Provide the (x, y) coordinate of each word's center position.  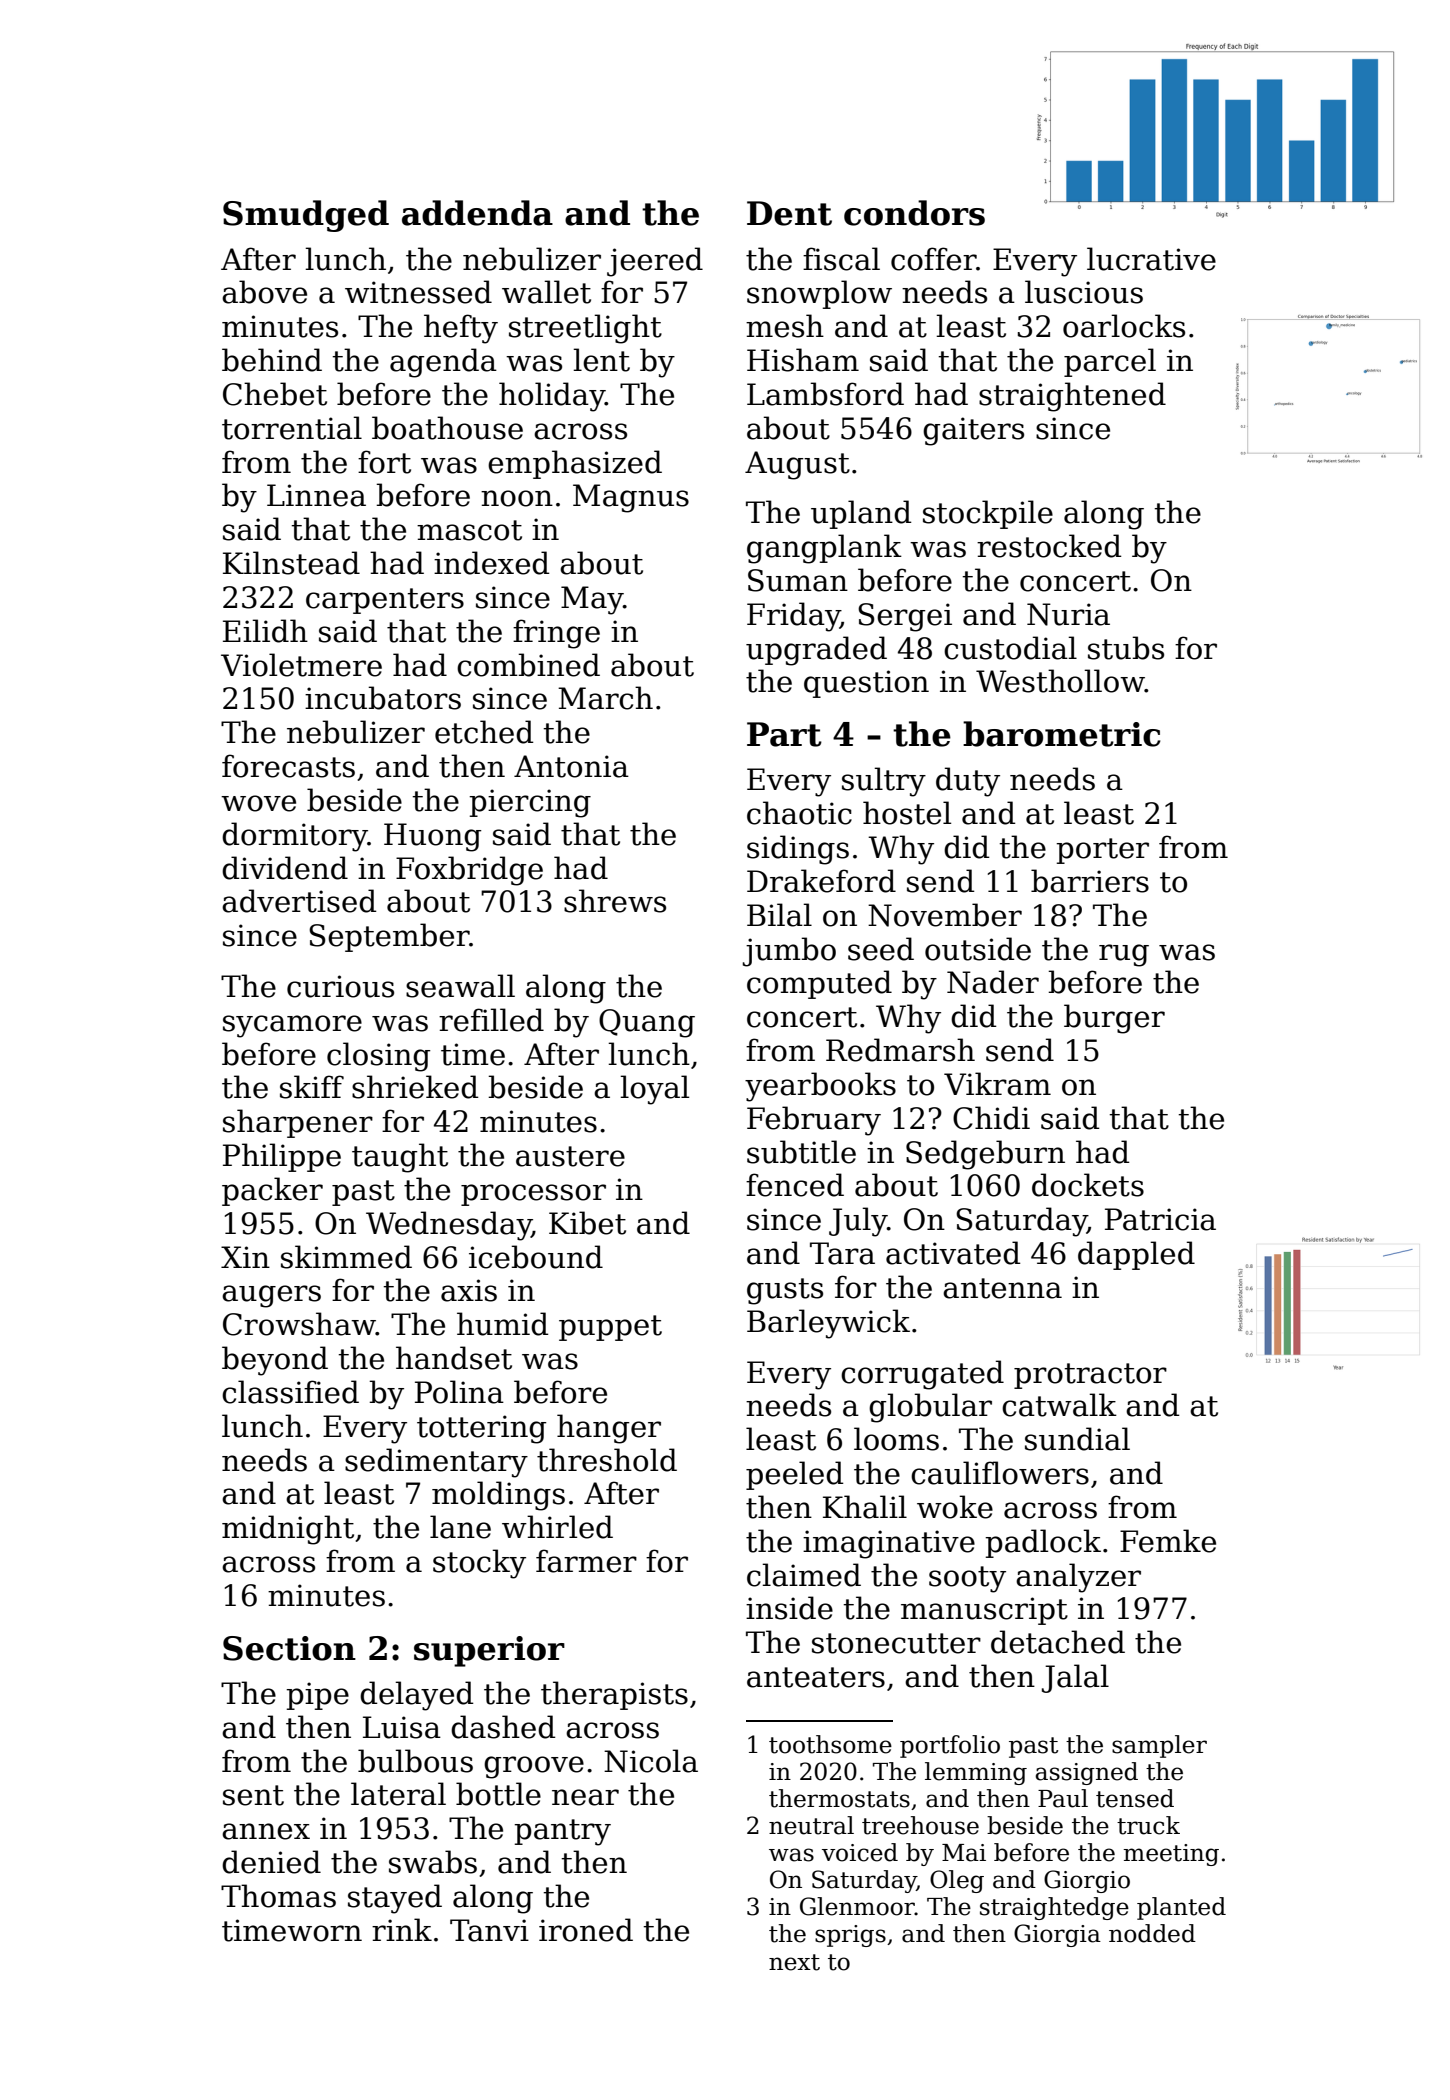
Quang (647, 1023)
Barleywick (828, 1324)
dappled (1136, 1255)
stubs (1126, 648)
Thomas (278, 1896)
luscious (1084, 292)
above (264, 292)
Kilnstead (291, 563)
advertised (299, 901)
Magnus (631, 498)
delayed (416, 1696)
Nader (993, 982)
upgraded (816, 651)
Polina (459, 1392)
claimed (804, 1575)
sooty (967, 1579)
